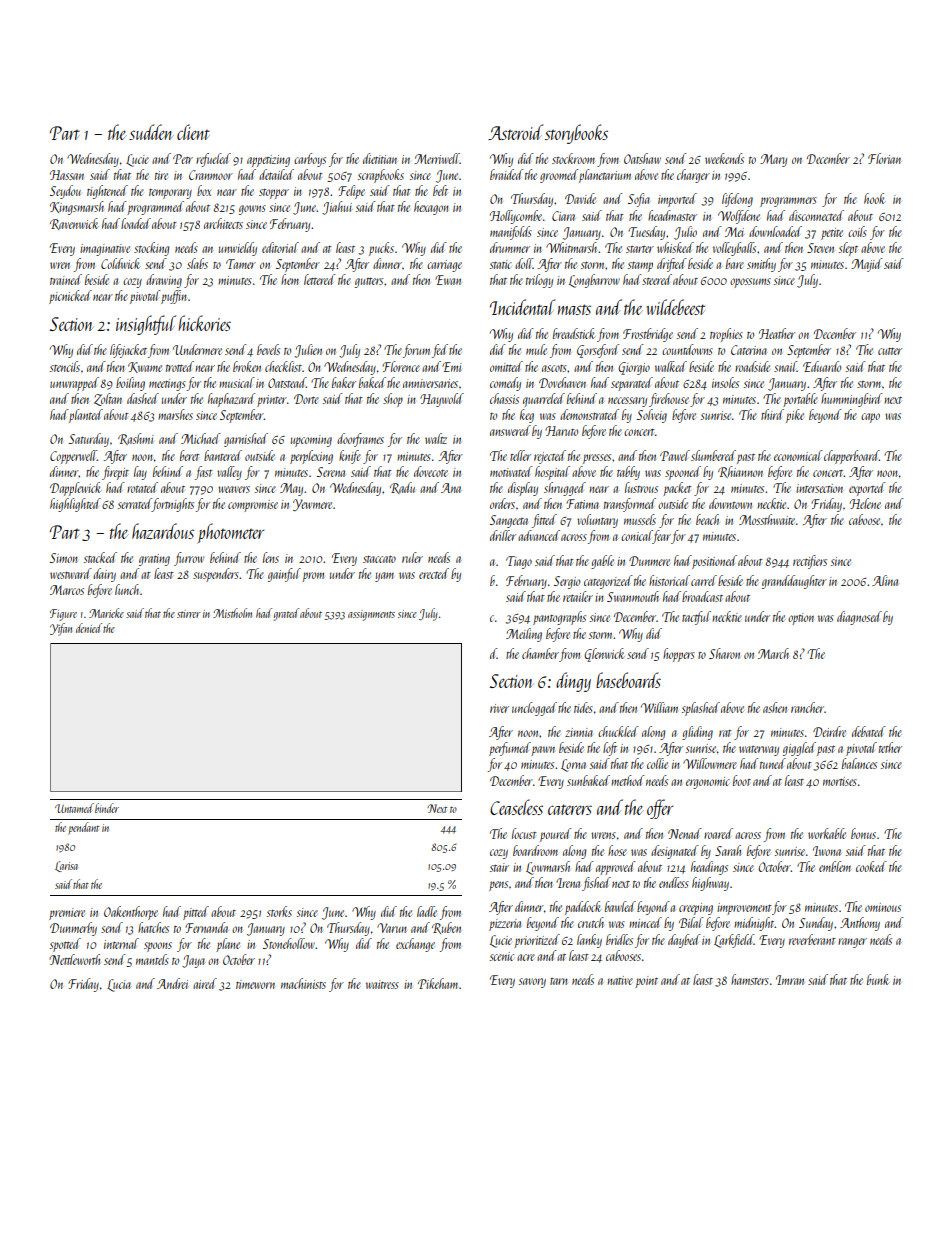 The width and height of the document is (952, 1233). I want to click on forum, so click(416, 351).
